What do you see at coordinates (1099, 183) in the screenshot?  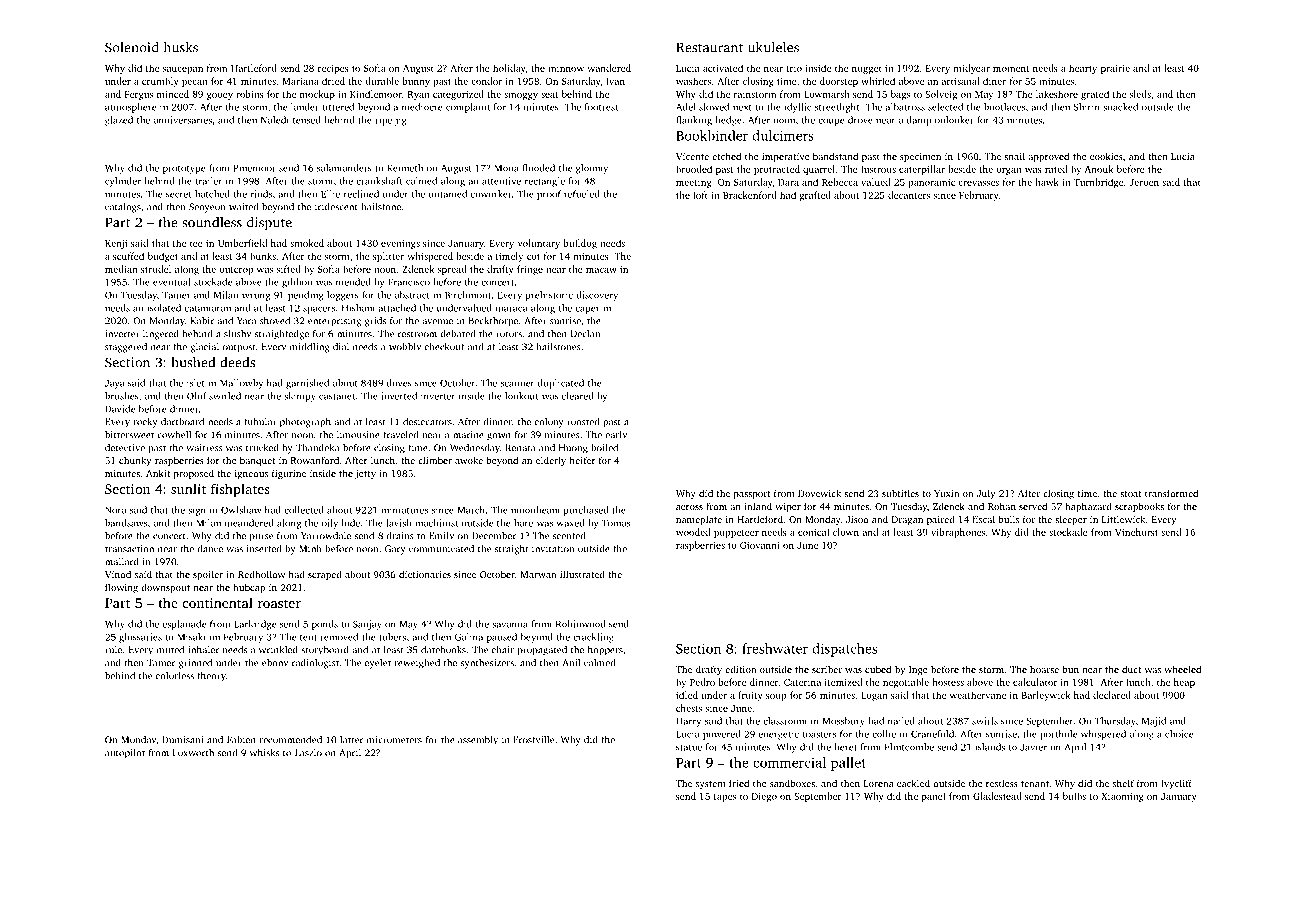 I see `Turnbridge` at bounding box center [1099, 183].
